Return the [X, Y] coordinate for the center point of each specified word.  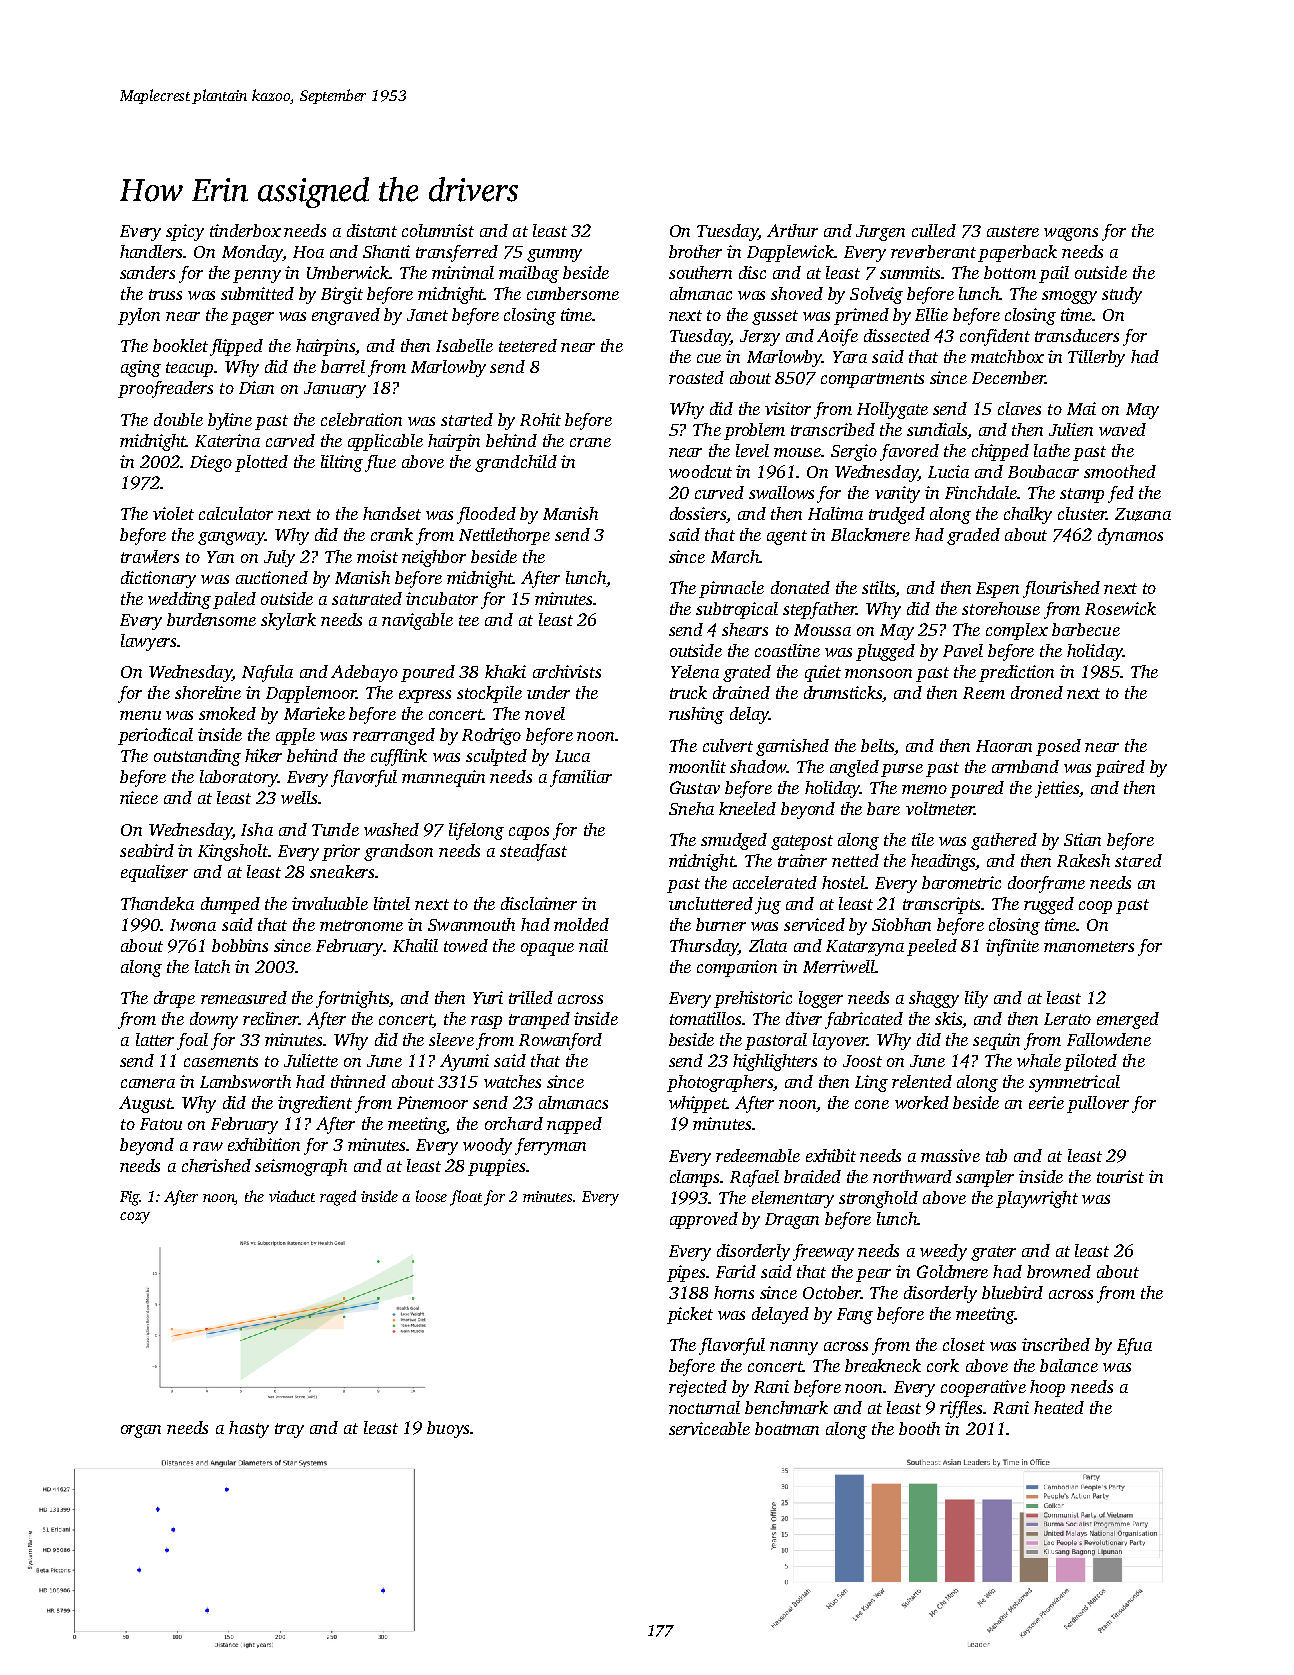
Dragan [792, 1221]
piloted [1090, 1062]
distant [372, 230]
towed [466, 945]
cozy [135, 1218]
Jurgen [880, 233]
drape [174, 999]
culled [934, 230]
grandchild [516, 463]
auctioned [272, 577]
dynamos [1130, 536]
